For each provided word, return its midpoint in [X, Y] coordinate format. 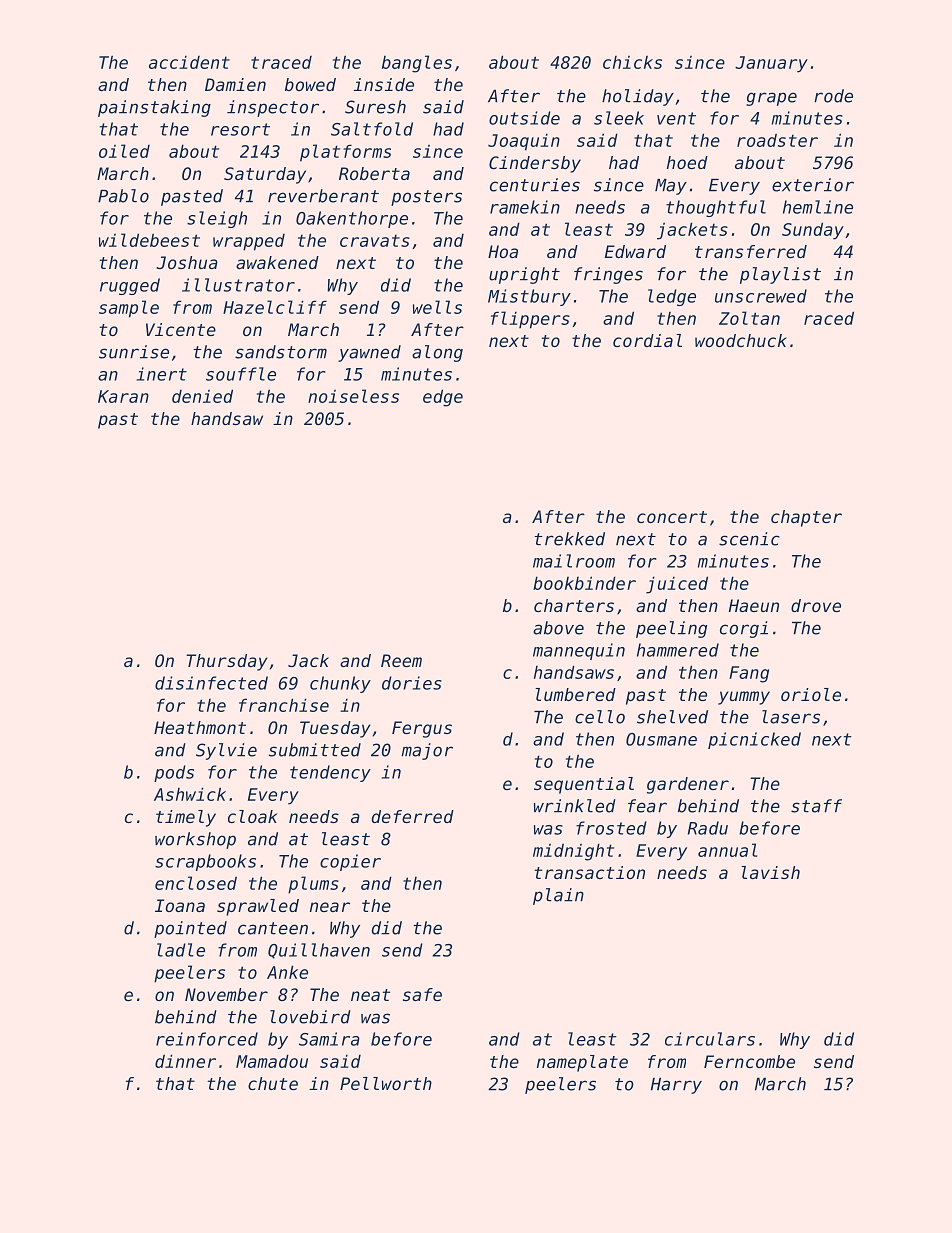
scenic [749, 539]
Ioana [180, 905]
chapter [806, 518]
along [437, 353]
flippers [530, 320]
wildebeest [149, 240]
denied [202, 396]
